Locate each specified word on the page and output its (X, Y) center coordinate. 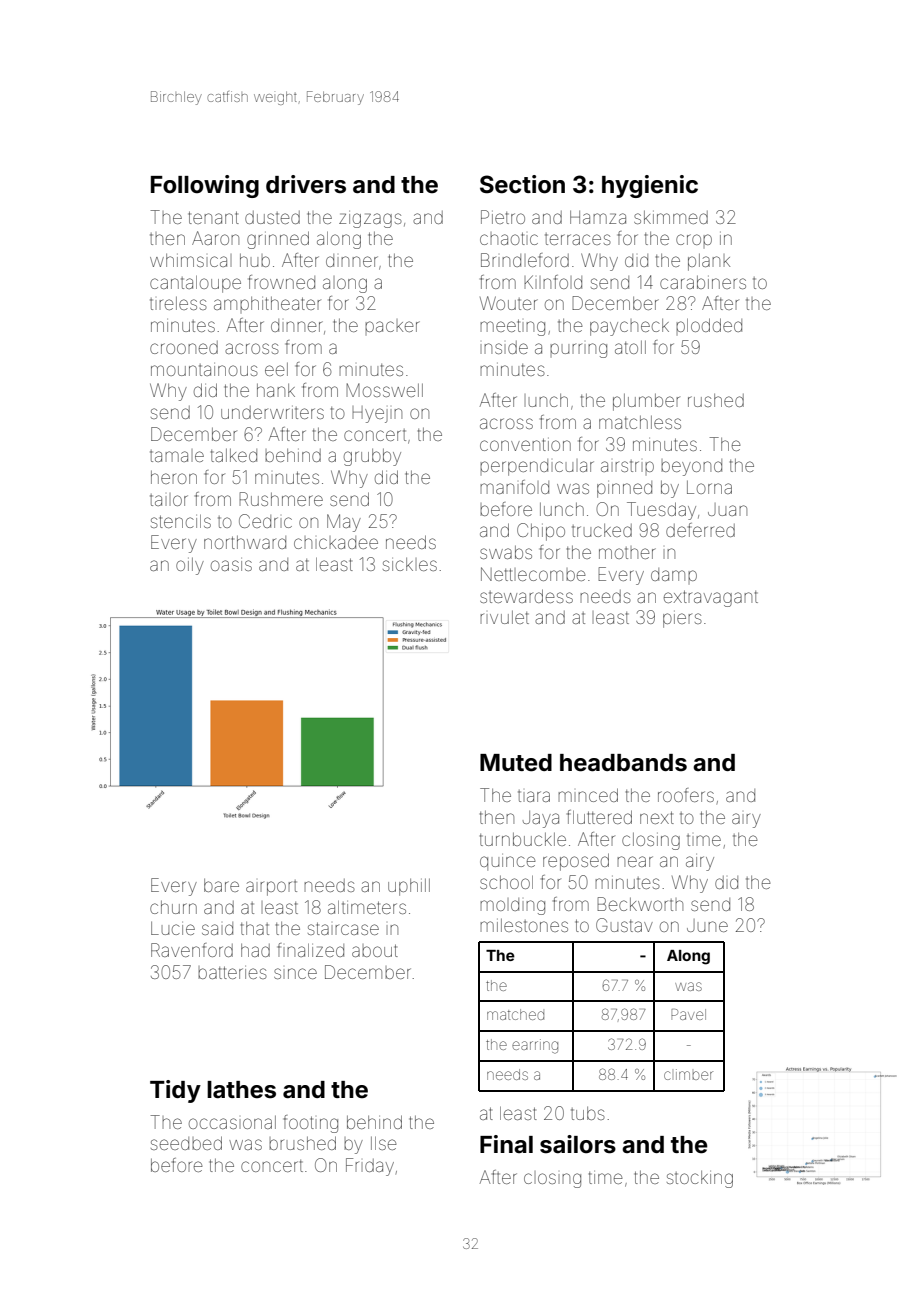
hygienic (650, 186)
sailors (578, 1144)
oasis (231, 564)
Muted (516, 763)
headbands (623, 763)
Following (205, 186)
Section (522, 184)
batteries (232, 972)
